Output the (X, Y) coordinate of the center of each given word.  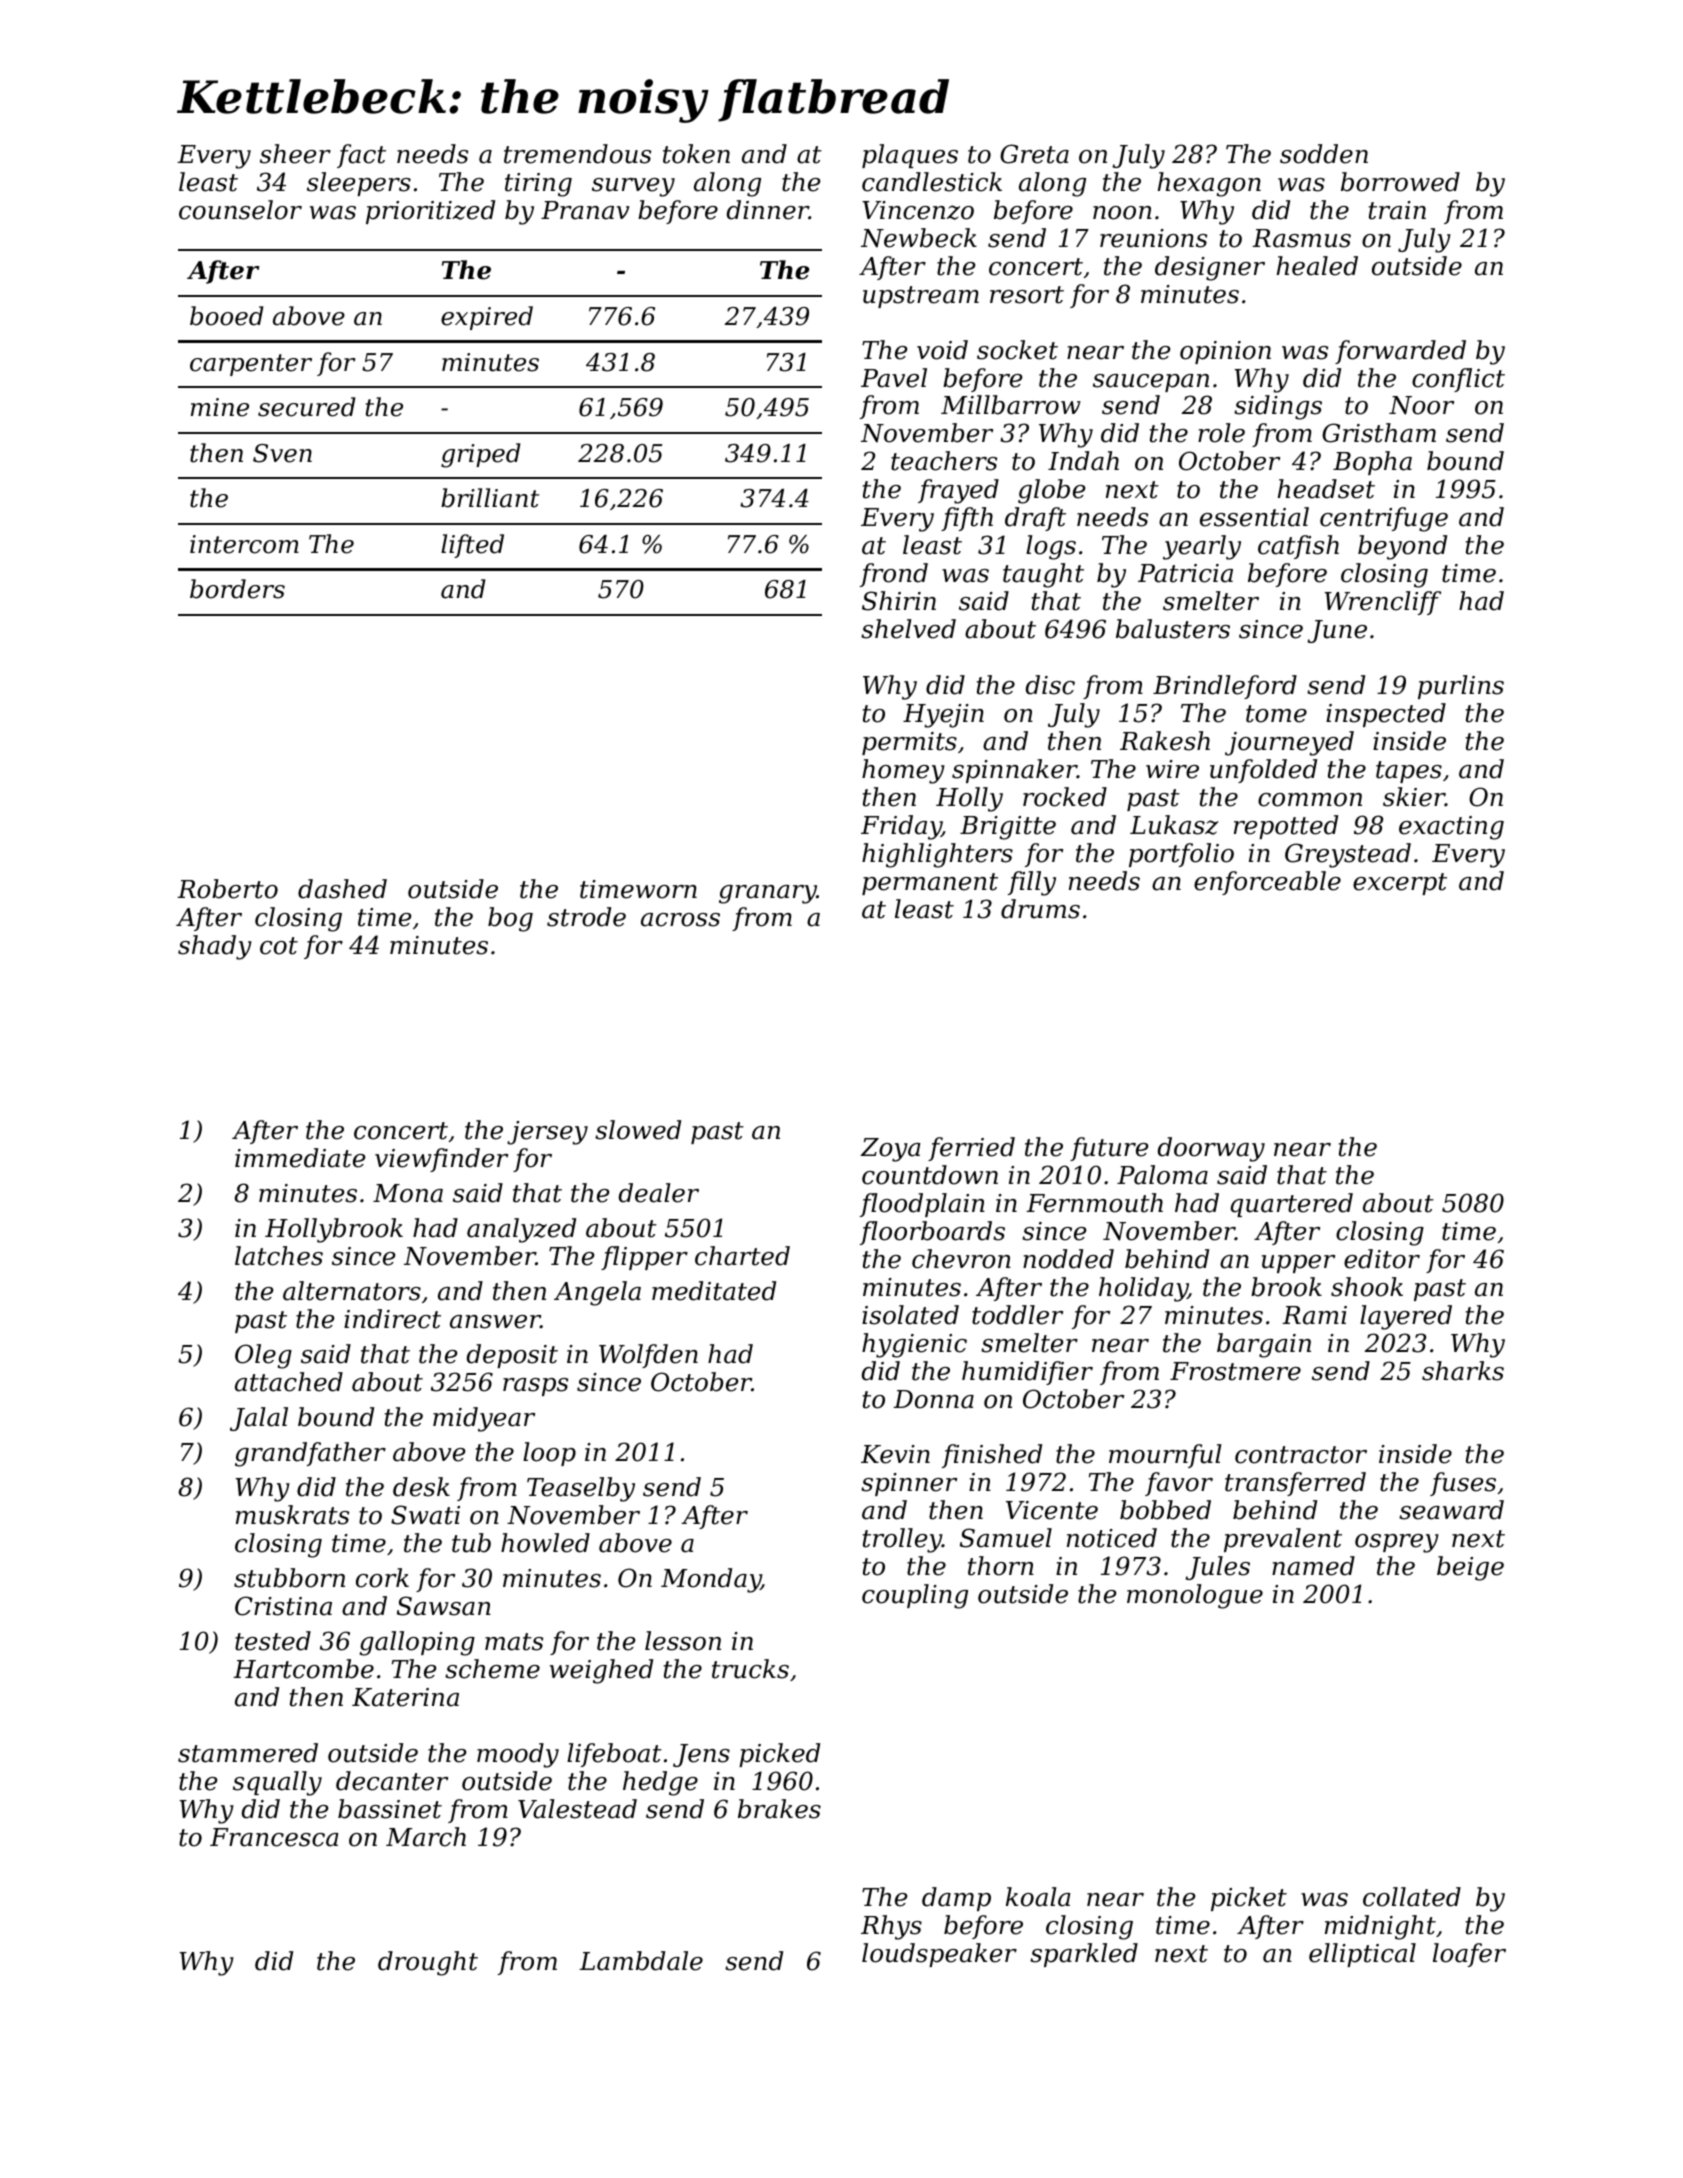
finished (992, 1456)
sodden (1324, 154)
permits (909, 743)
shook (1367, 1287)
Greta (1034, 154)
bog (510, 919)
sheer (295, 154)
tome (1276, 714)
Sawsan (444, 1606)
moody (518, 1755)
